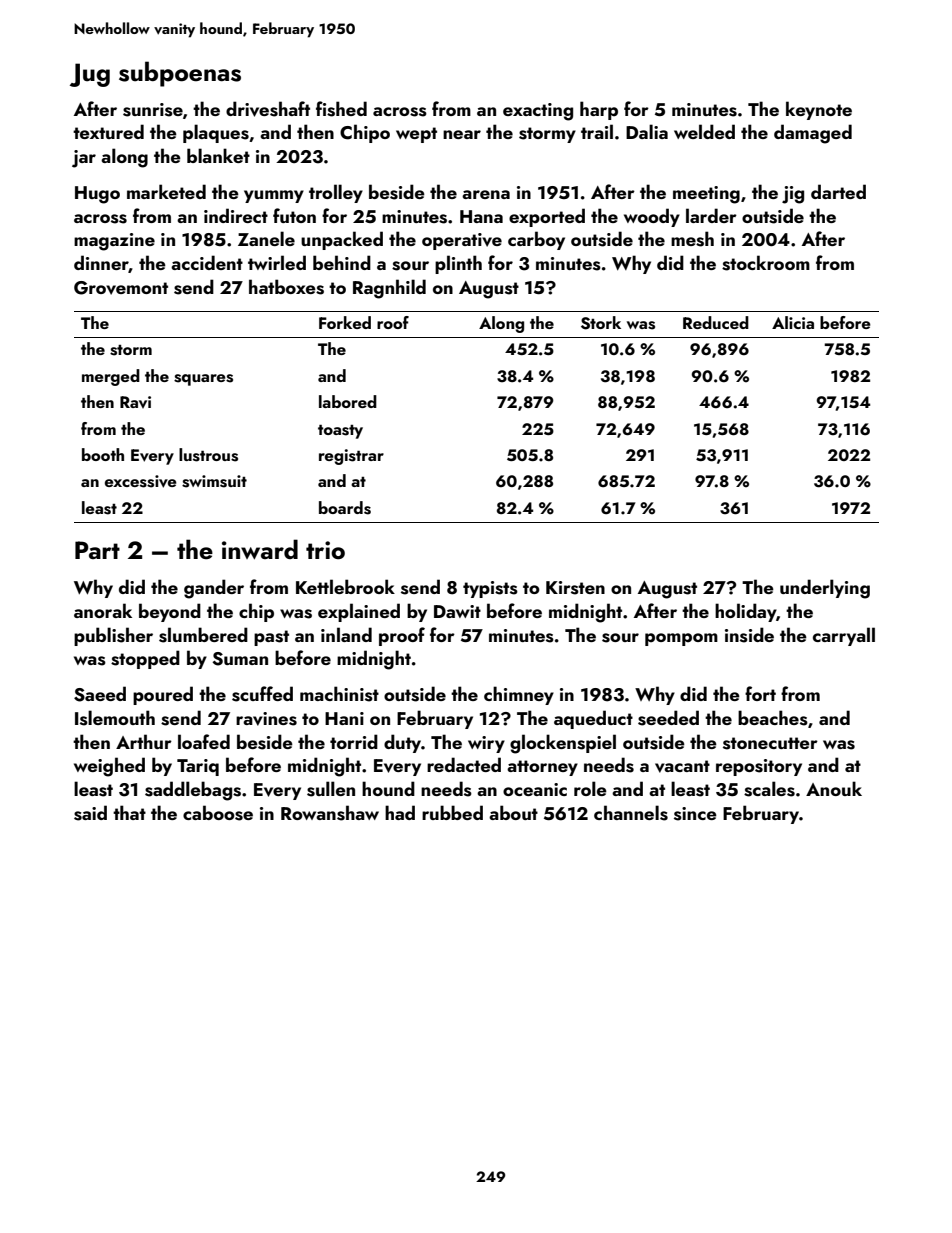 Image resolution: width=952 pixels, height=1233 pixels. What do you see at coordinates (341, 109) in the screenshot?
I see `fished` at bounding box center [341, 109].
